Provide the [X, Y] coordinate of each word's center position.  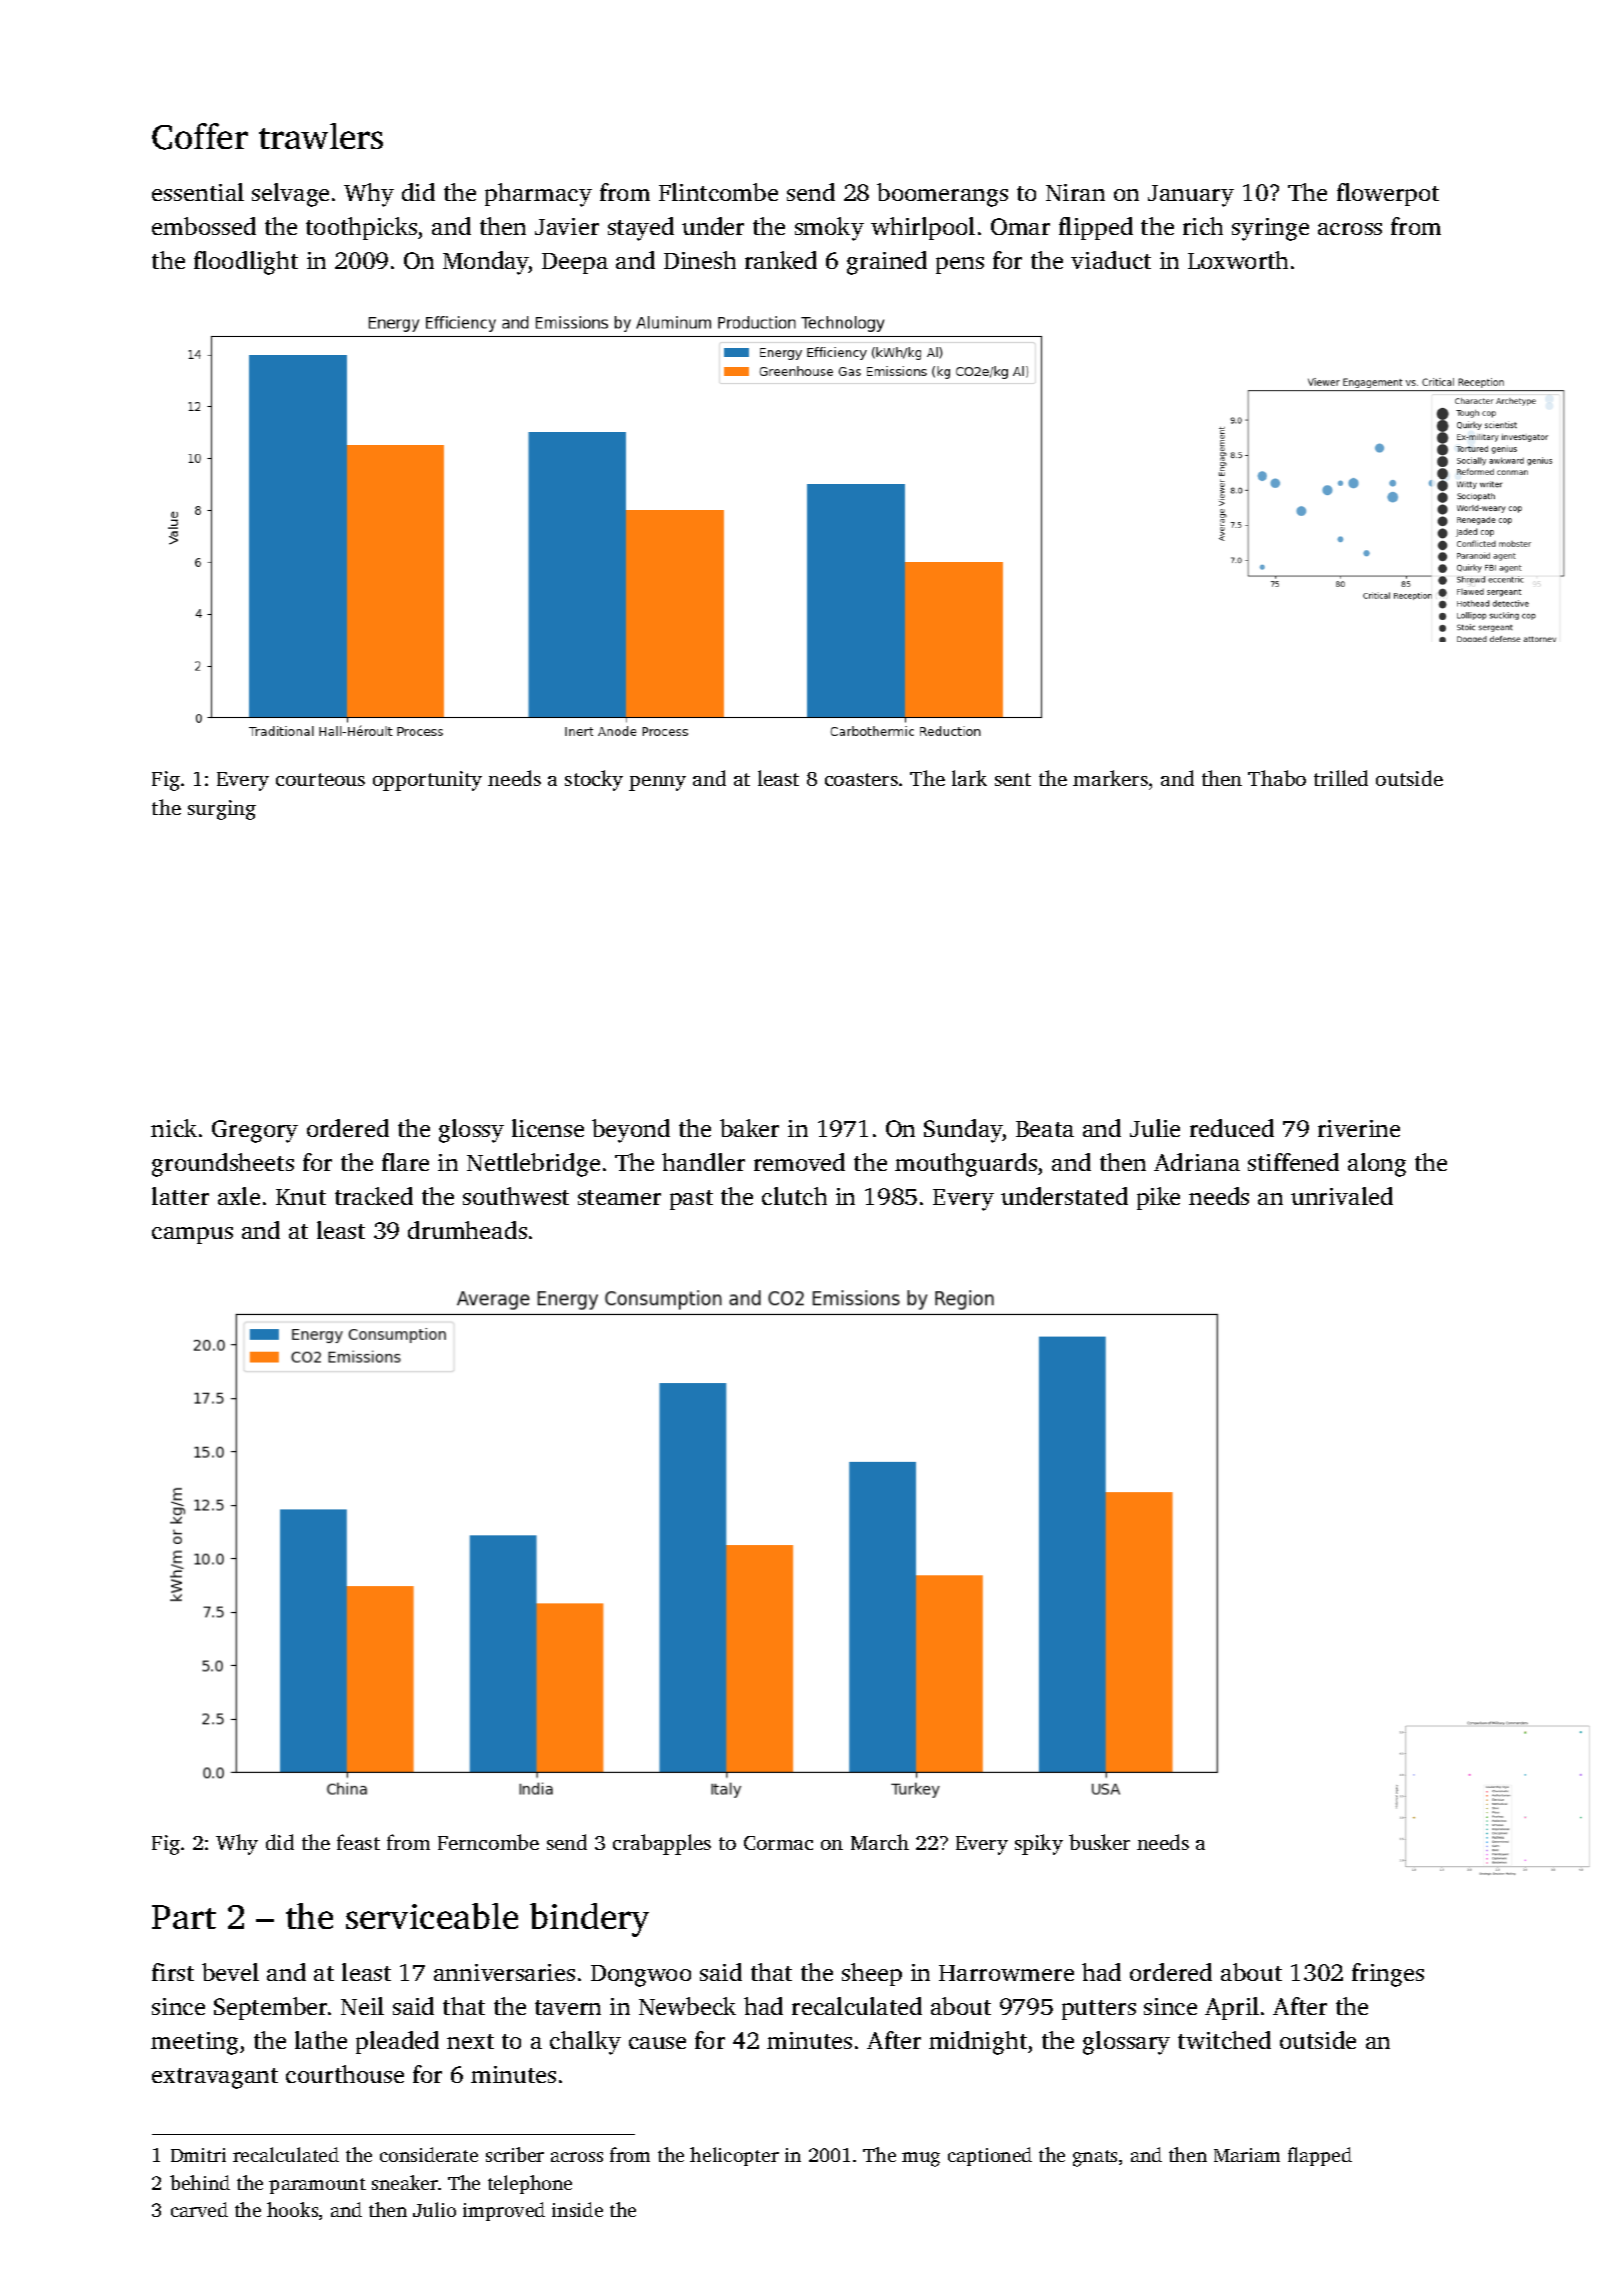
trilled [1341, 778]
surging [222, 810]
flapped [1320, 2156]
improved [504, 2211]
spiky [1039, 1844]
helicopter [734, 2156]
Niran [1075, 192]
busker [1099, 1842]
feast [358, 1842]
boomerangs [942, 195]
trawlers [321, 136]
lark [969, 778]
